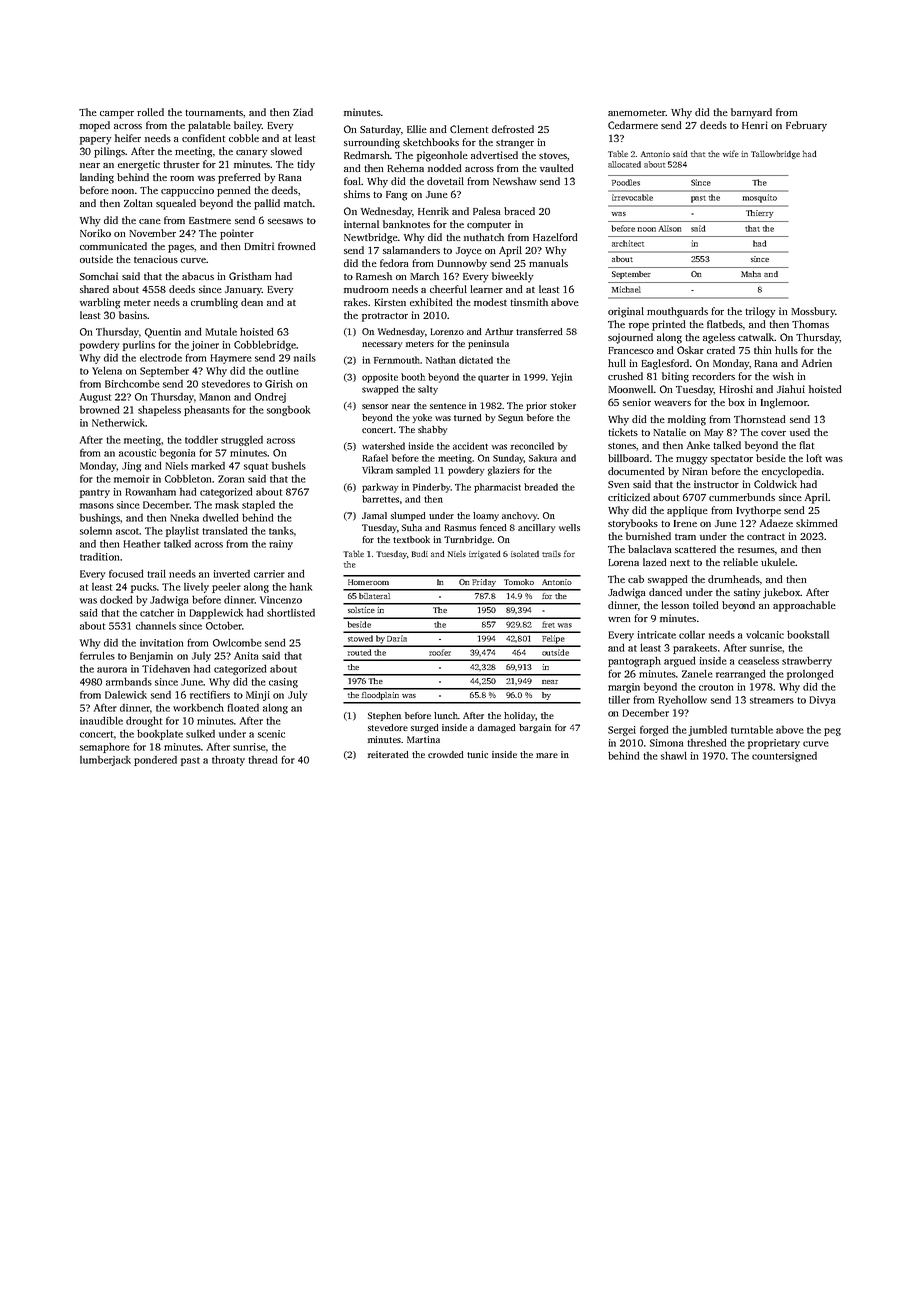 The width and height of the screenshot is (924, 1308). Describe the element at coordinates (535, 728) in the screenshot. I see `bargain` at that location.
